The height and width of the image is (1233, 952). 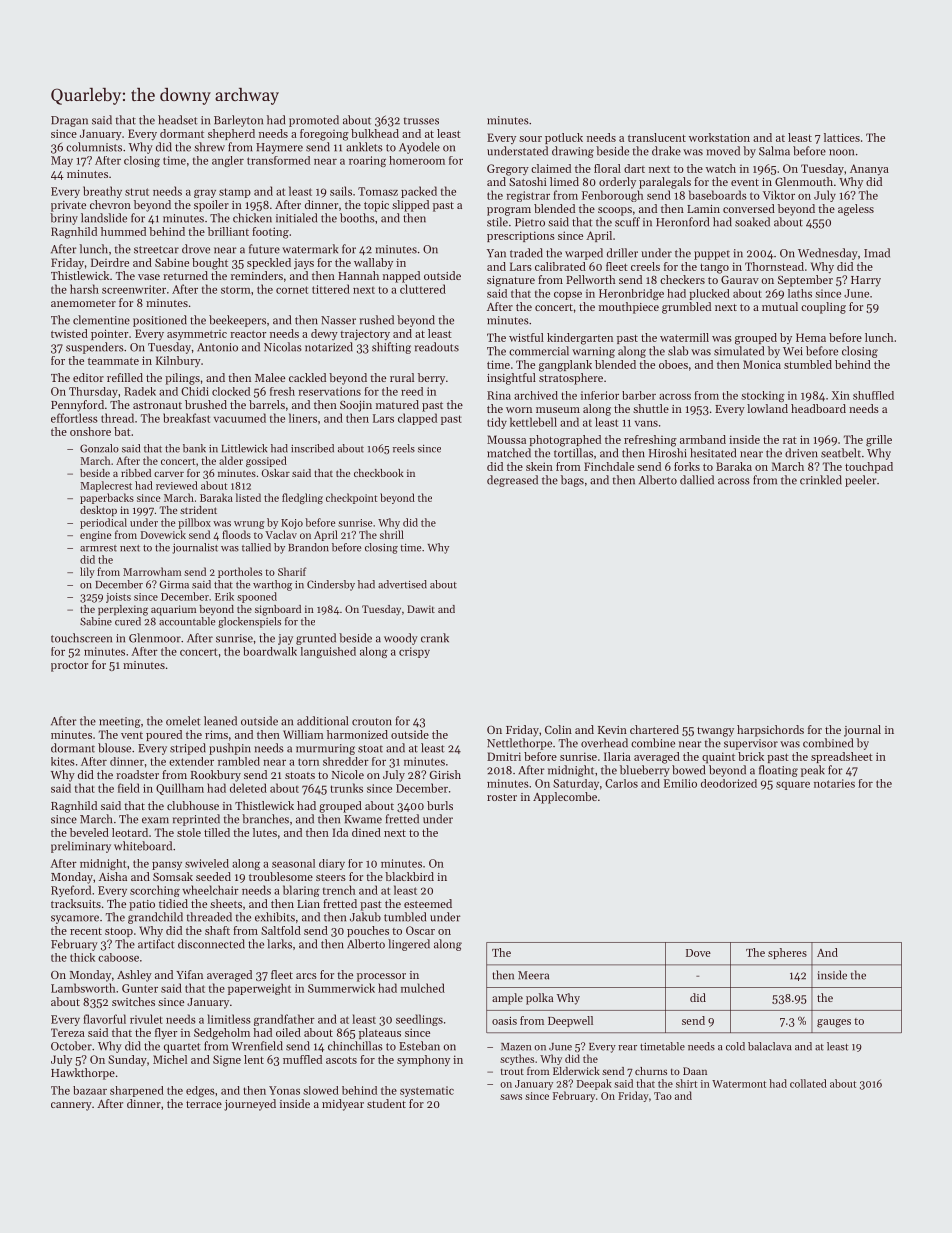 I want to click on October, so click(x=71, y=1046).
